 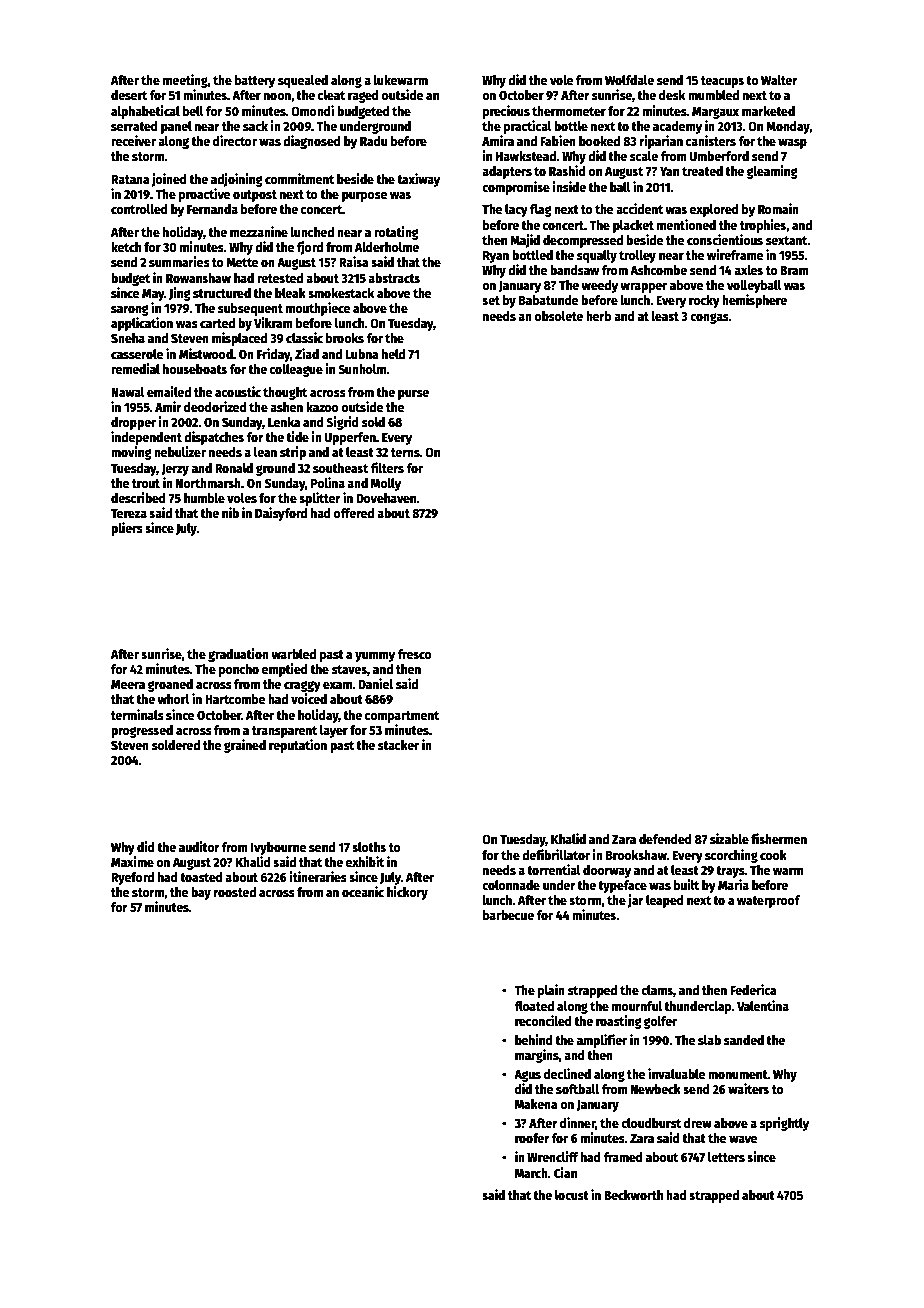 I want to click on held, so click(x=393, y=354).
